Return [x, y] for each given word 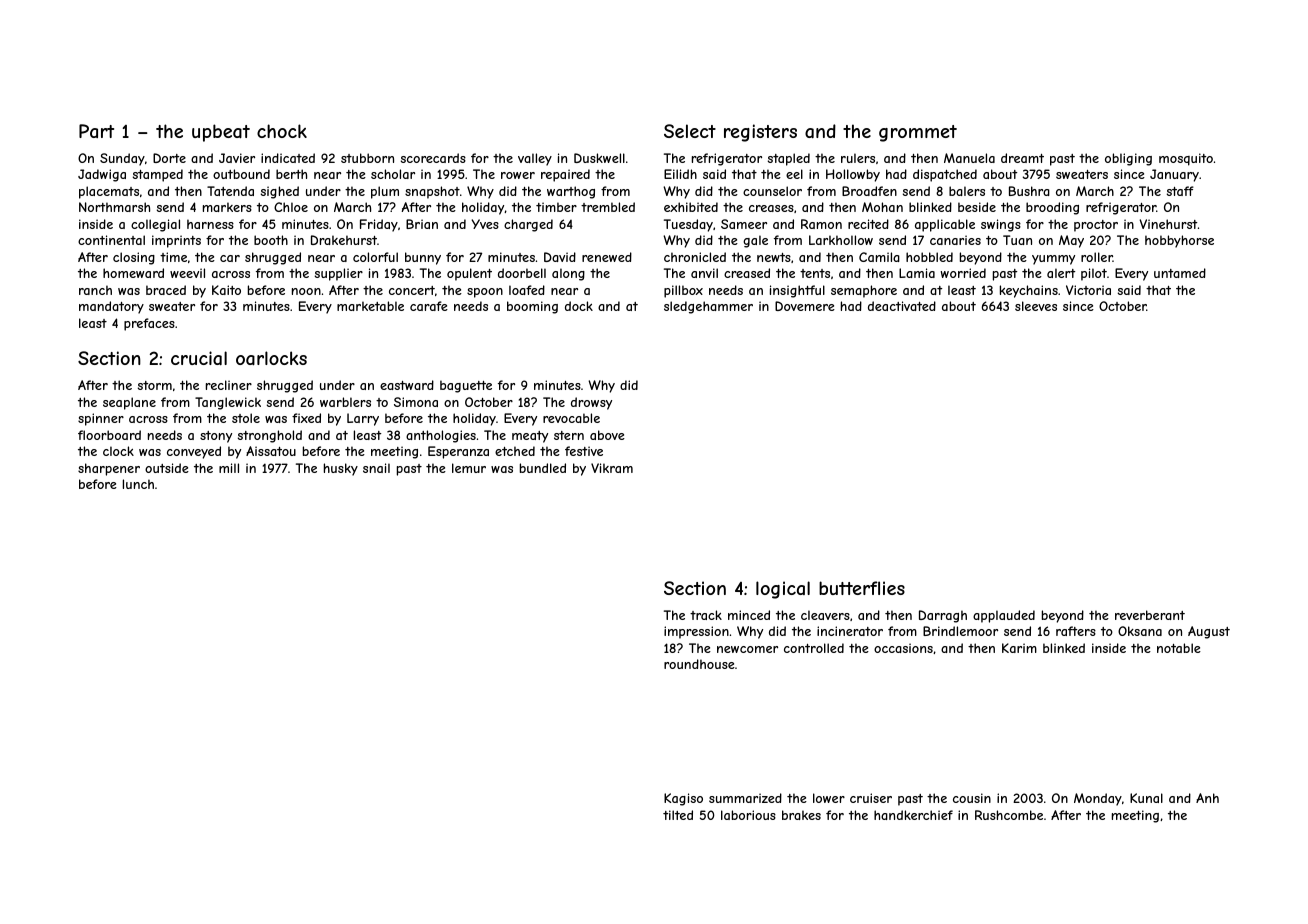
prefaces [149, 324]
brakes [801, 815]
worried [963, 273]
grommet [918, 133]
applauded [1004, 616]
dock [579, 306]
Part [96, 131]
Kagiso [683, 799]
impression [696, 632]
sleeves [1036, 306]
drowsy [591, 403]
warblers [345, 402]
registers [760, 133]
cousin [972, 798]
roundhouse [699, 664]
